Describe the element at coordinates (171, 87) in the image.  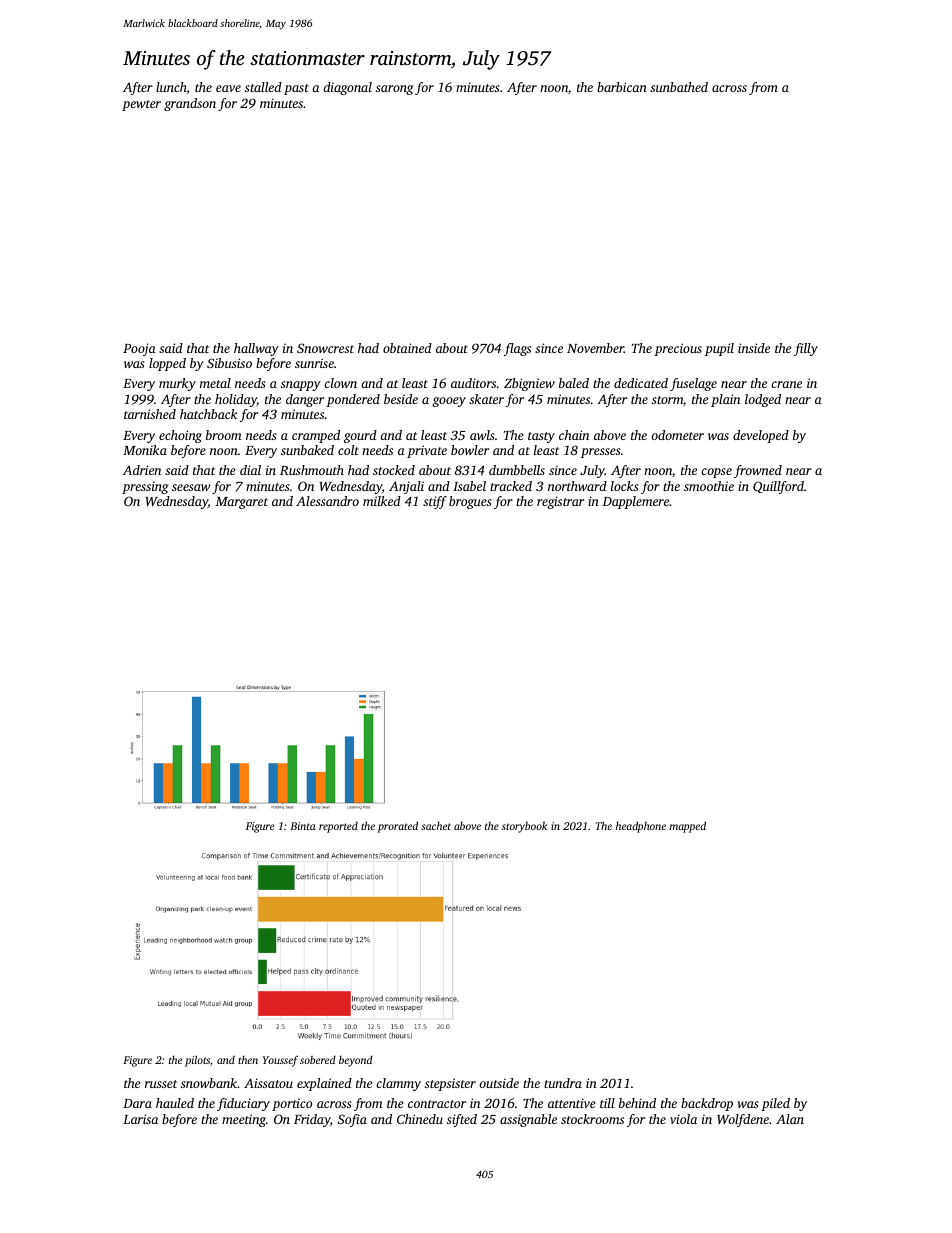
I see `lunch` at that location.
